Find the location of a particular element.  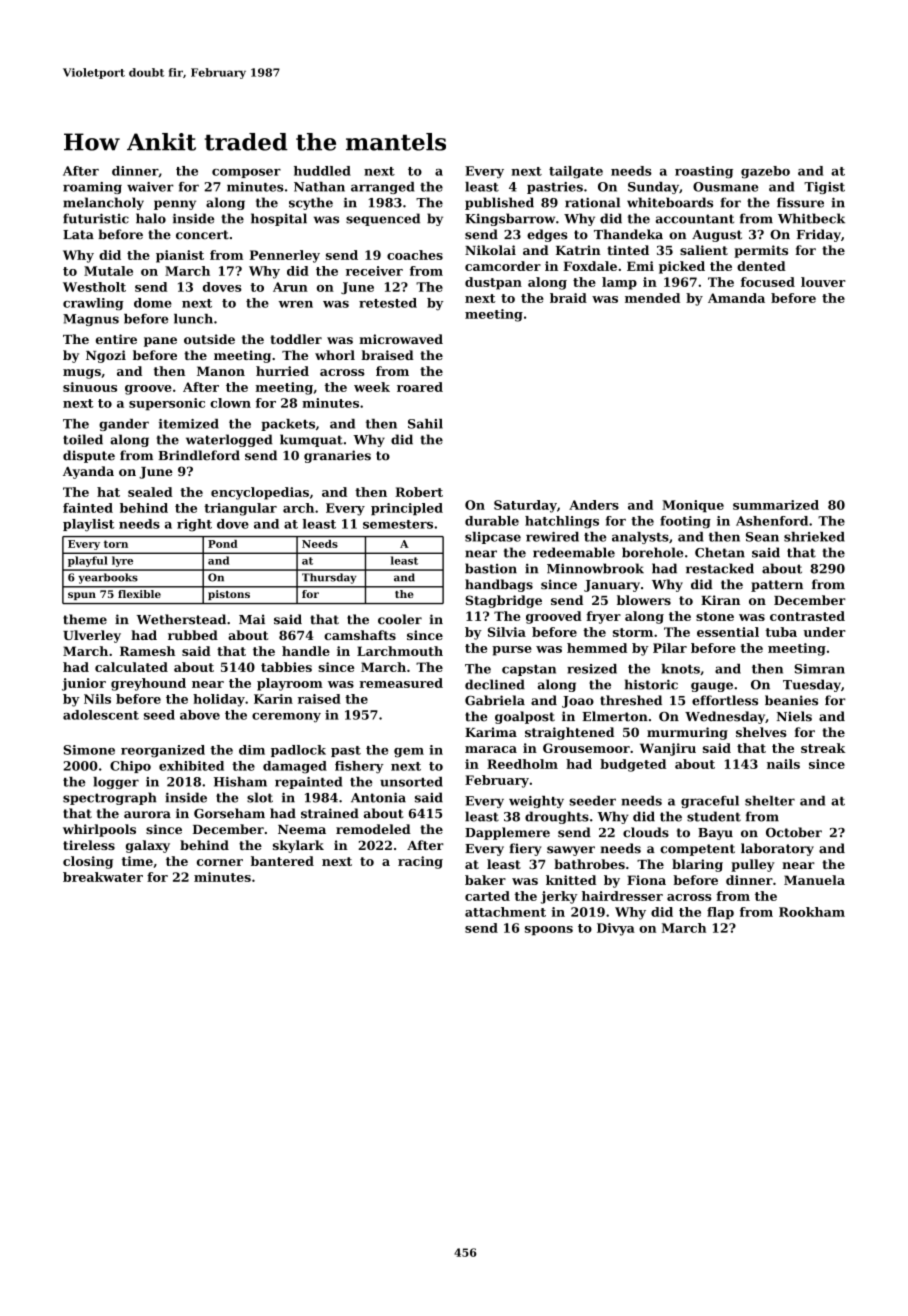

Monique is located at coordinates (693, 506).
